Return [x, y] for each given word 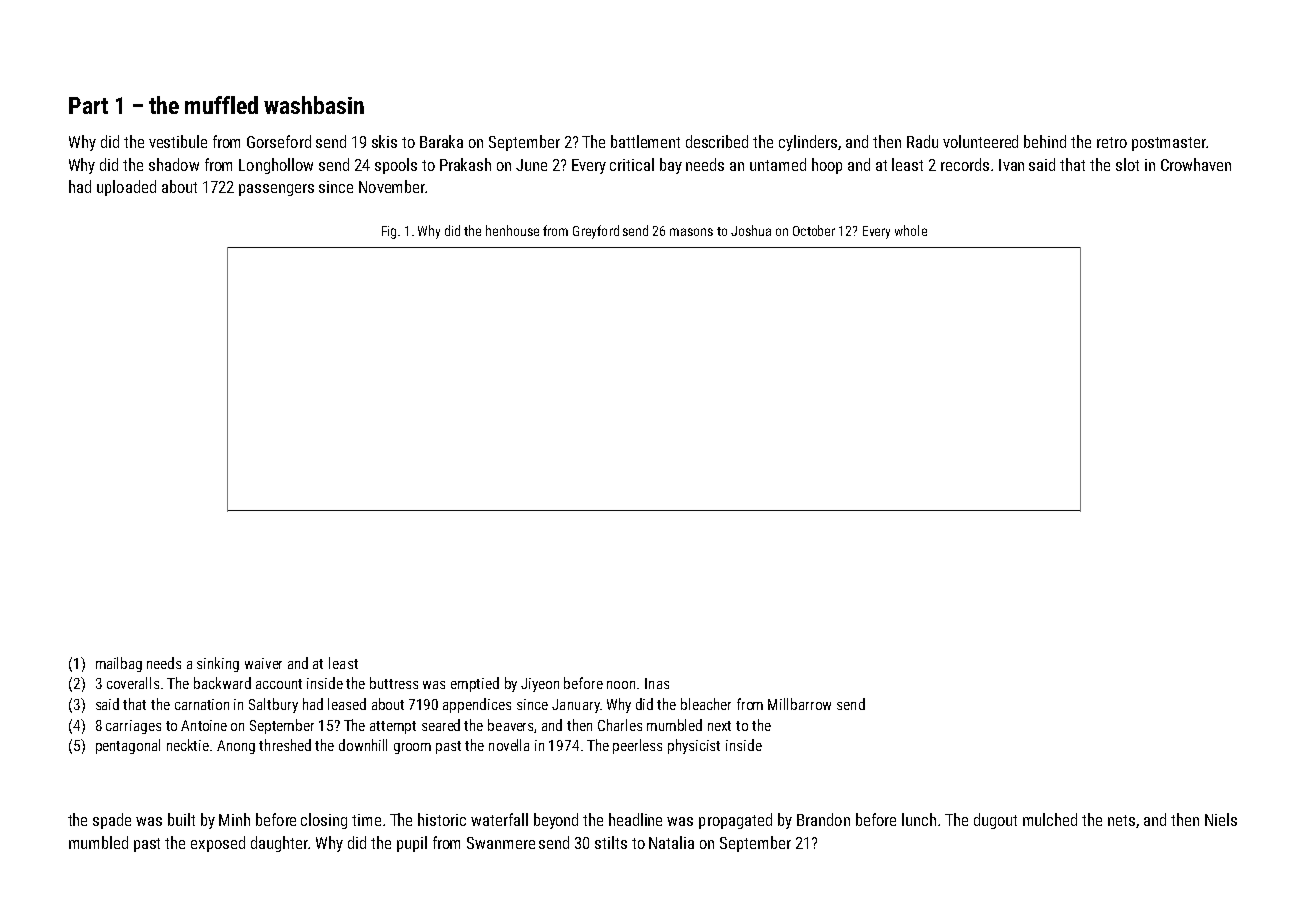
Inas [657, 683]
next [719, 726]
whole [911, 230]
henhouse [512, 230]
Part [88, 105]
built [181, 819]
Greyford [596, 232]
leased [347, 704]
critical [632, 164]
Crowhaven [1196, 164]
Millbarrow [799, 704]
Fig [389, 232]
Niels [1221, 819]
